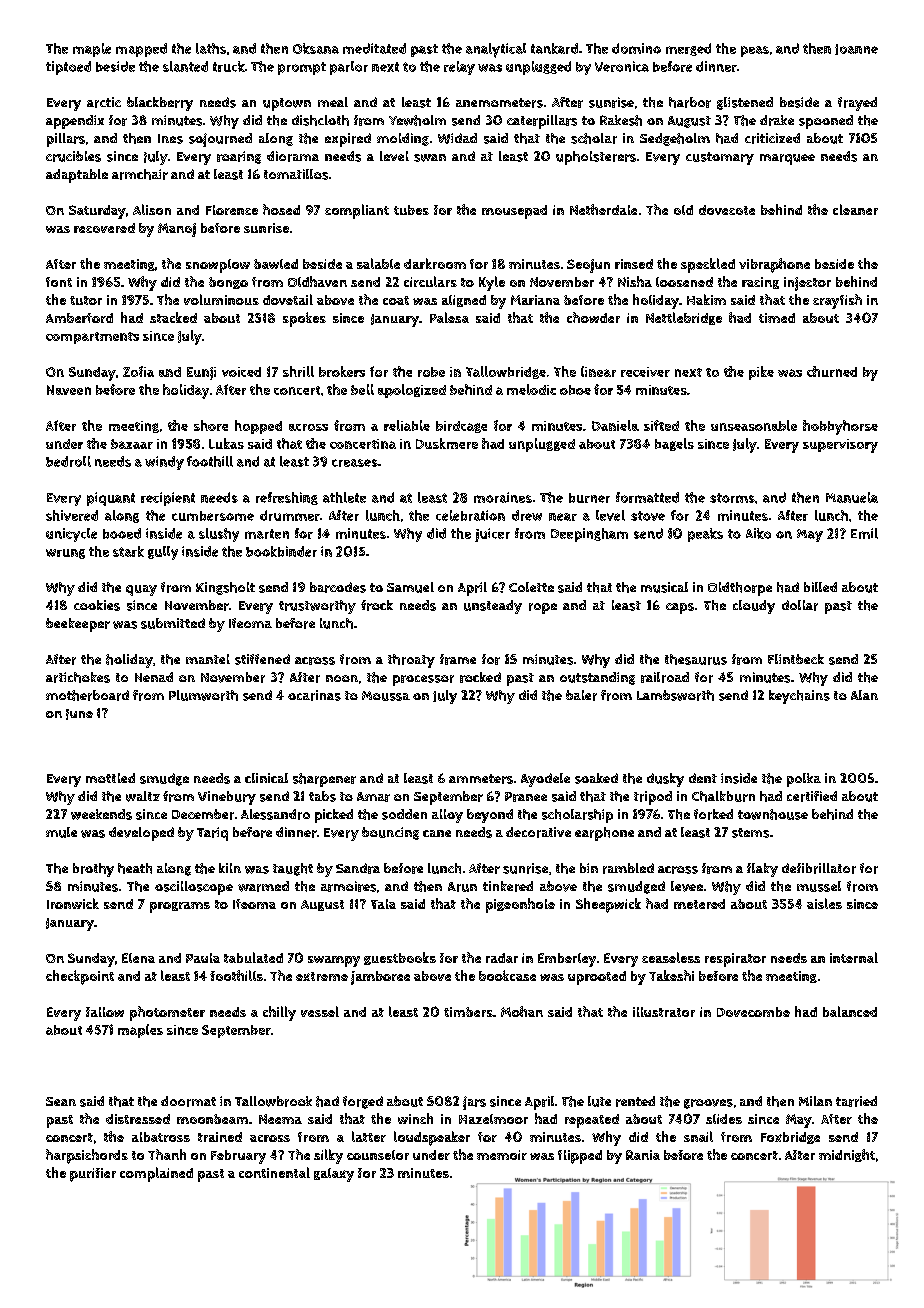  I want to click on crayfish, so click(837, 301).
